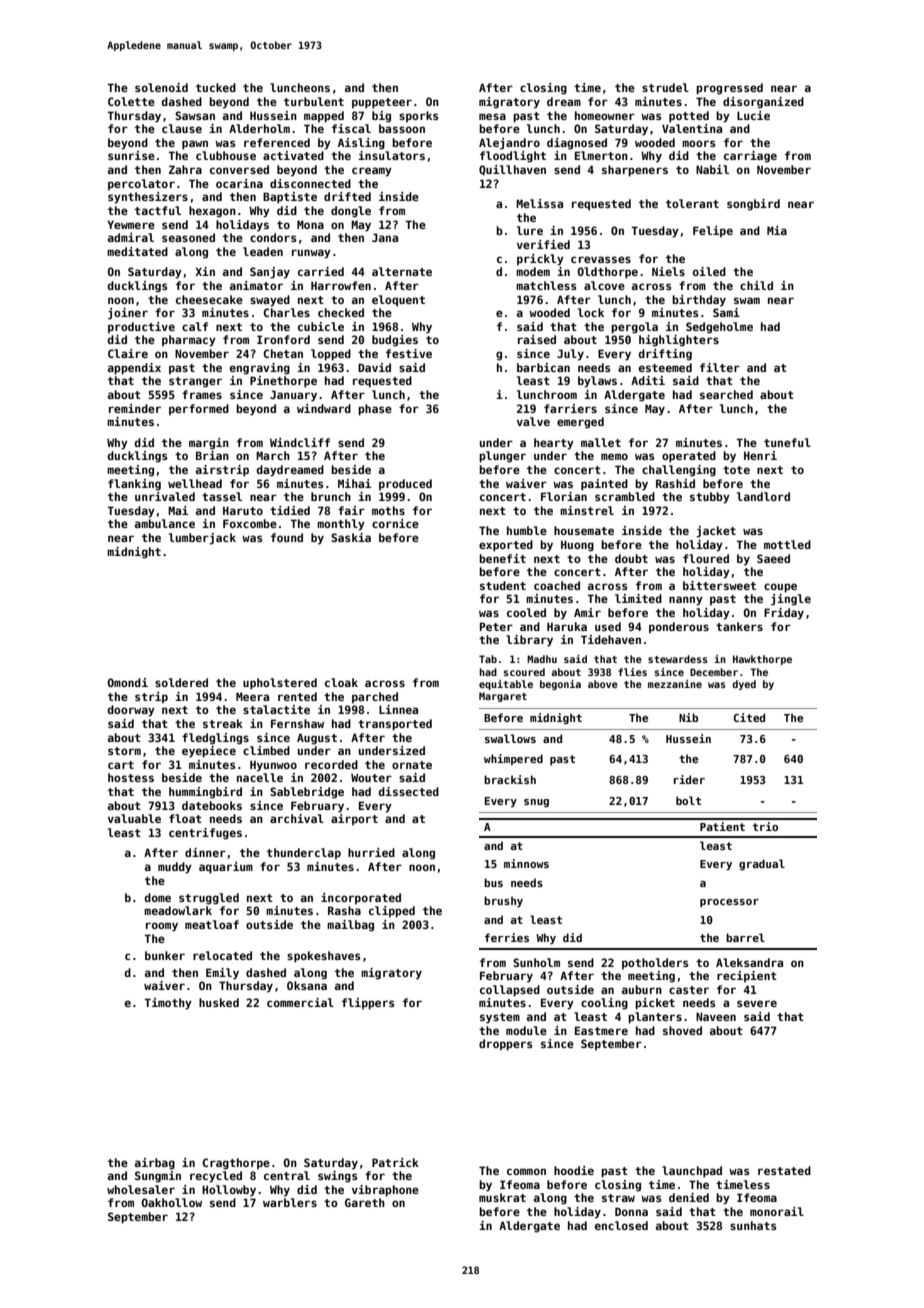 The width and height of the screenshot is (924, 1308). What do you see at coordinates (665, 87) in the screenshot?
I see `strudel` at bounding box center [665, 87].
